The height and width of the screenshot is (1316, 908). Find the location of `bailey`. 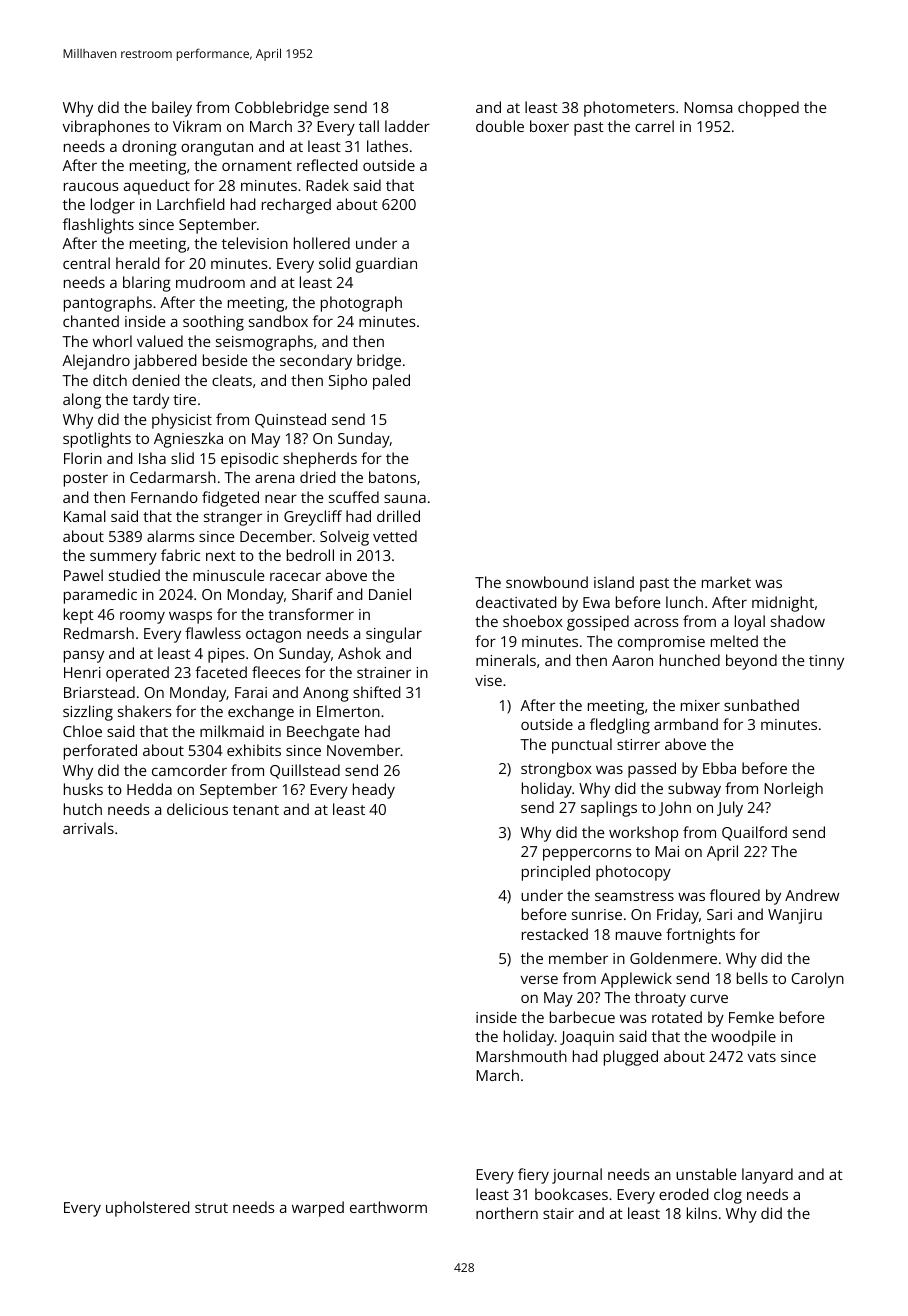

bailey is located at coordinates (172, 109).
